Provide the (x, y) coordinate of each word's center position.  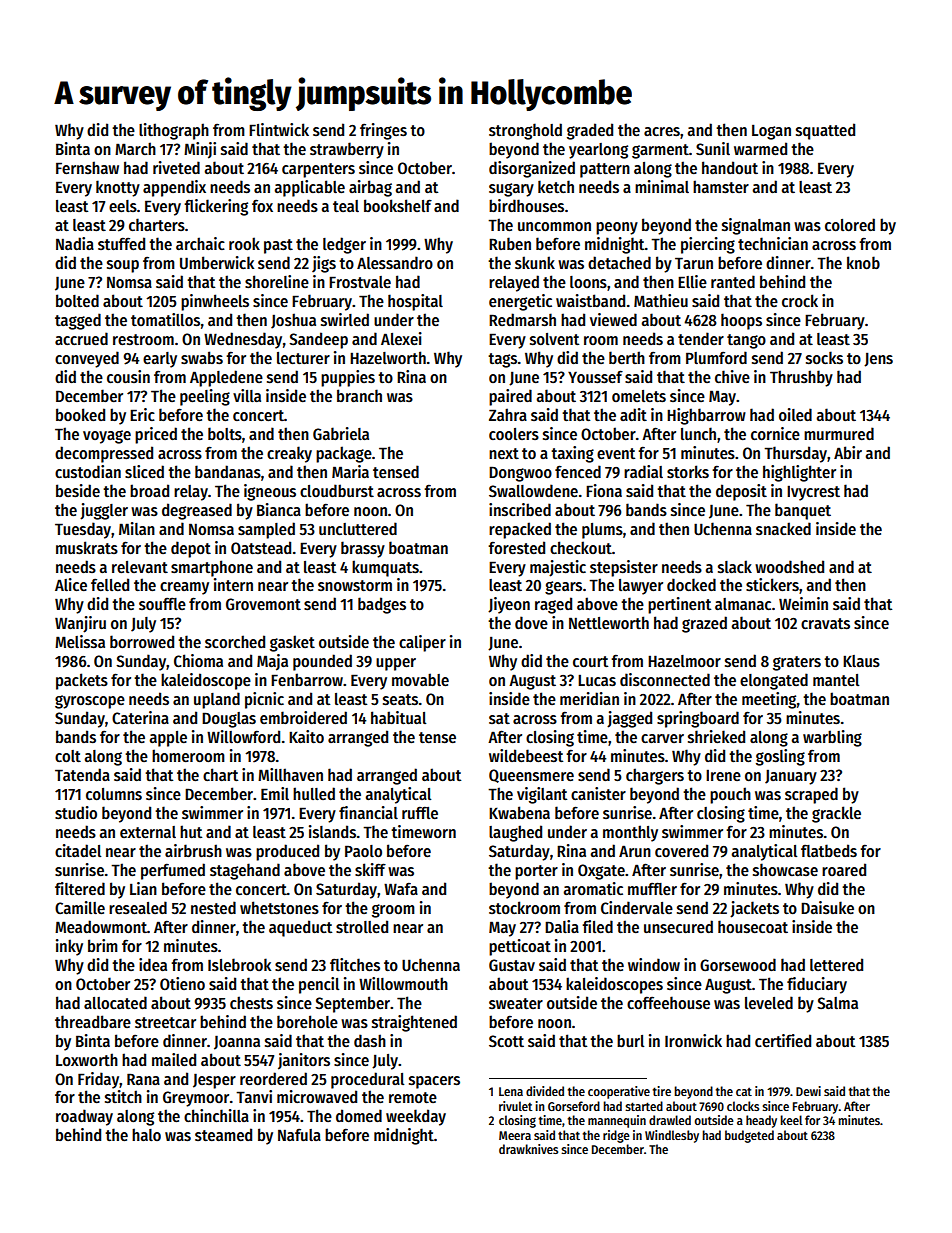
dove (531, 622)
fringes (383, 131)
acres (662, 132)
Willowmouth (403, 983)
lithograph (174, 131)
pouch (730, 795)
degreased (197, 511)
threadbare (93, 1021)
